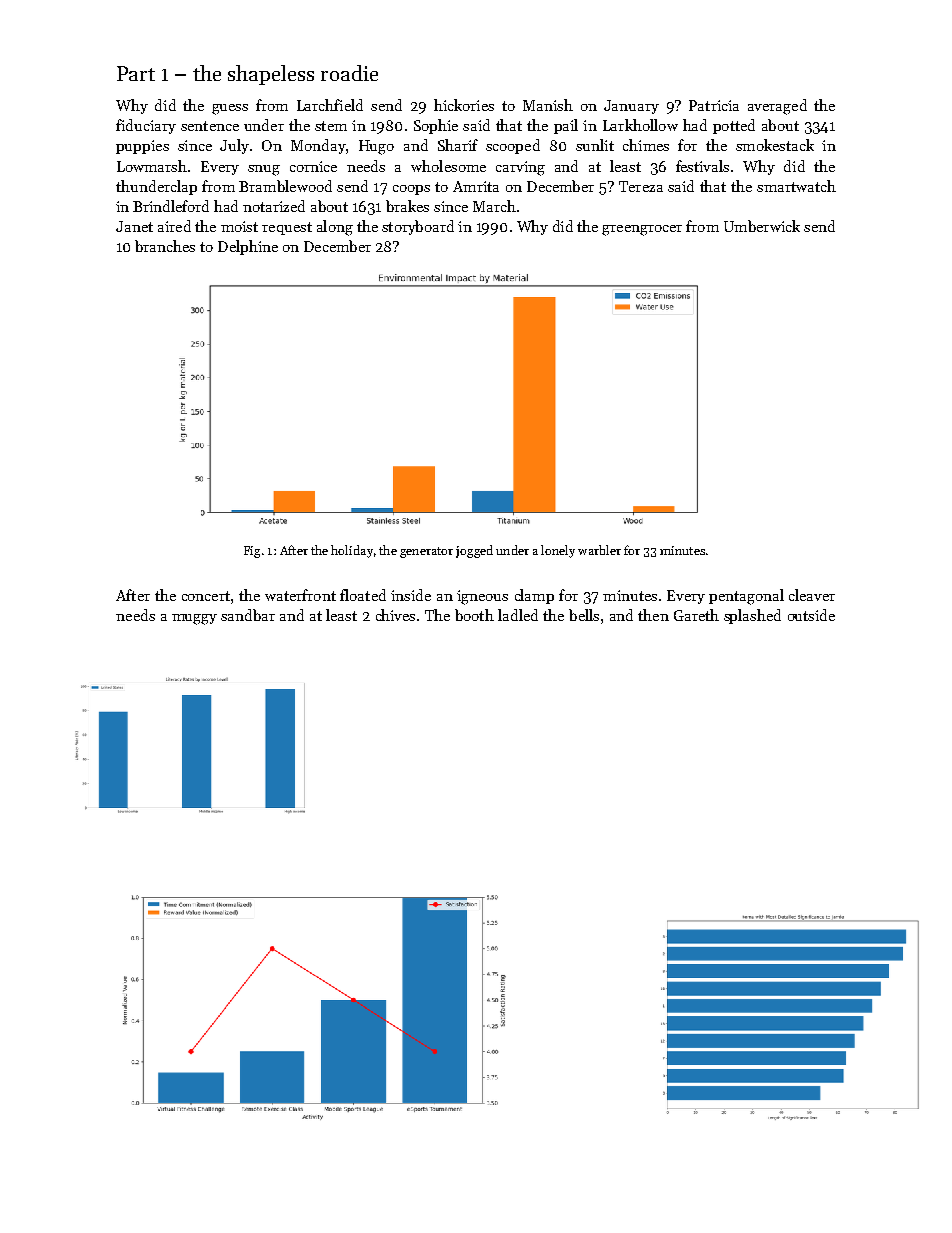 This screenshot has height=1233, width=952. Describe the element at coordinates (264, 170) in the screenshot. I see `snug` at that location.
